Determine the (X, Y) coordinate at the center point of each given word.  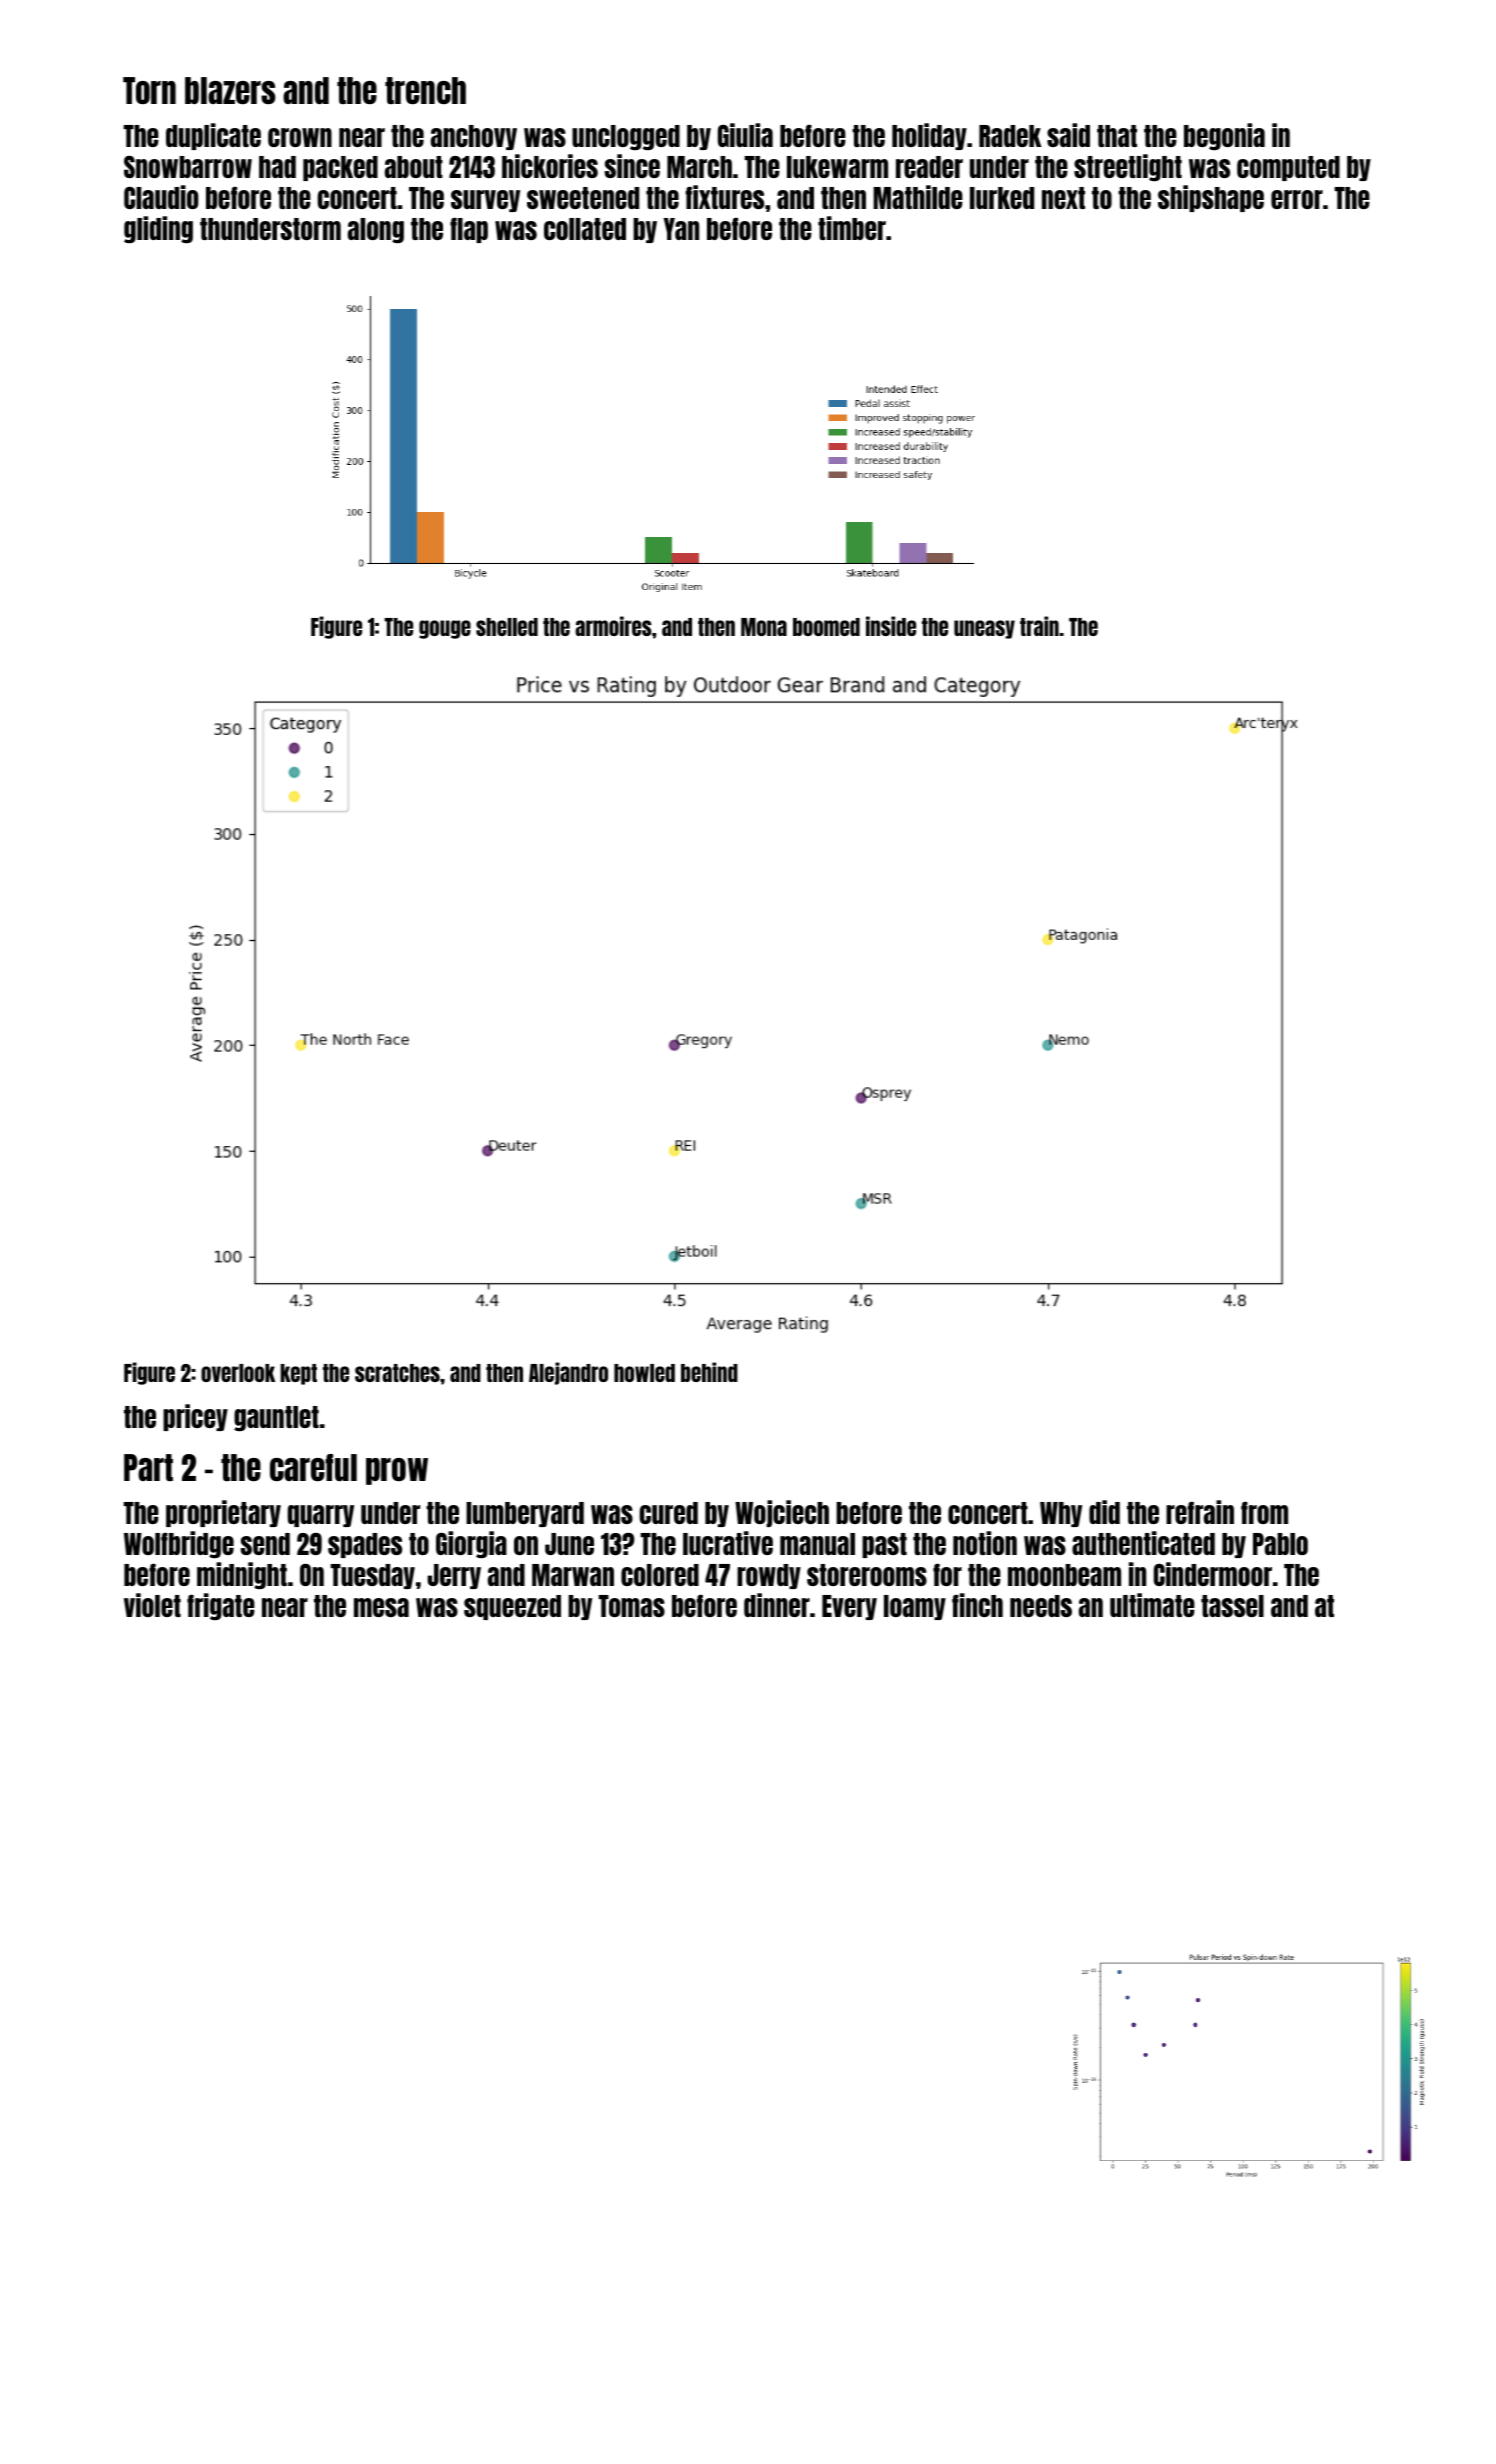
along (376, 230)
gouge (445, 629)
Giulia (745, 135)
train (1039, 626)
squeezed (512, 1607)
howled (644, 1373)
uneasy (984, 629)
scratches (397, 1373)
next (1063, 198)
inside (891, 626)
